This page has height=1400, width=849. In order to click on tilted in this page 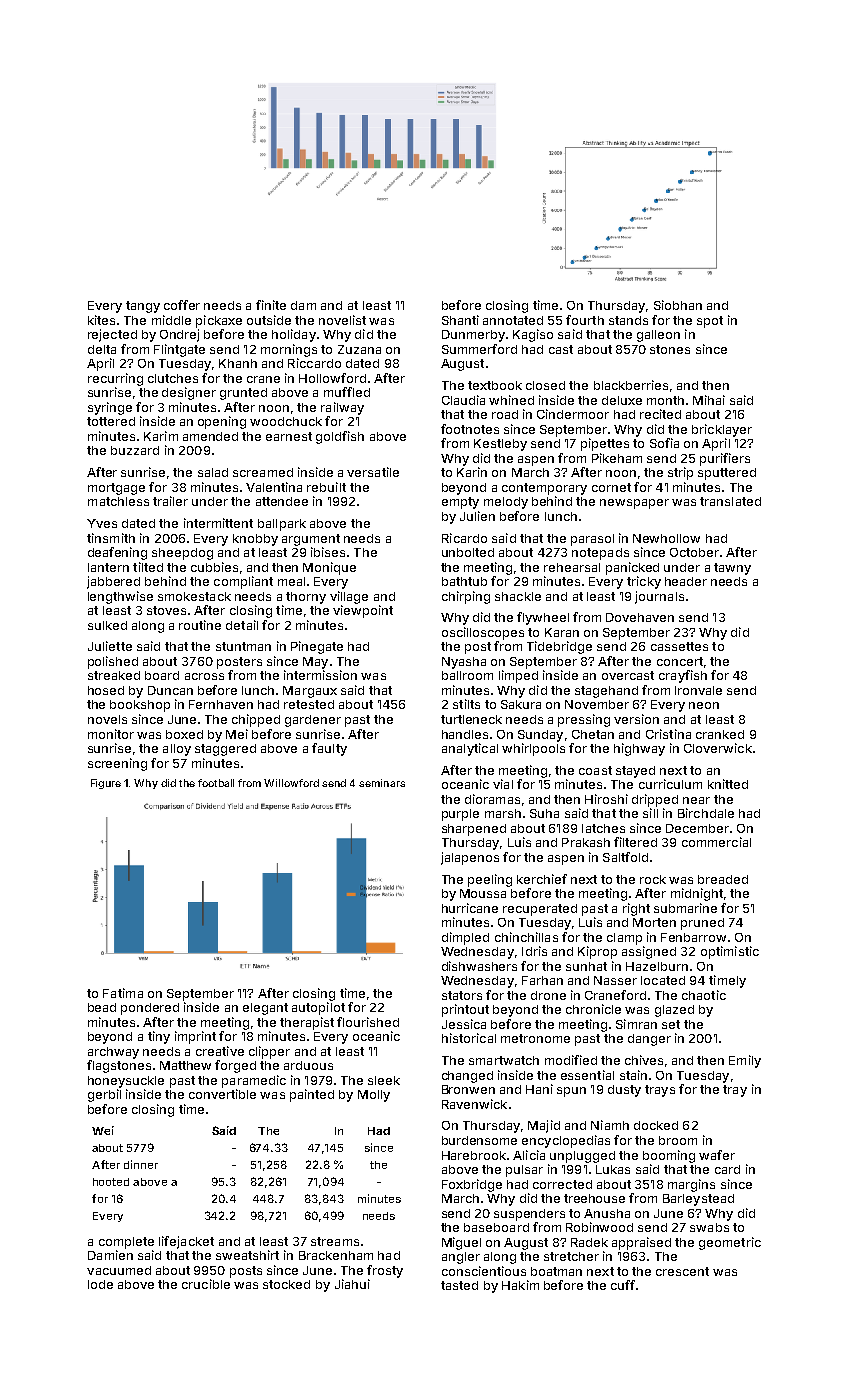, I will do `click(148, 567)`.
